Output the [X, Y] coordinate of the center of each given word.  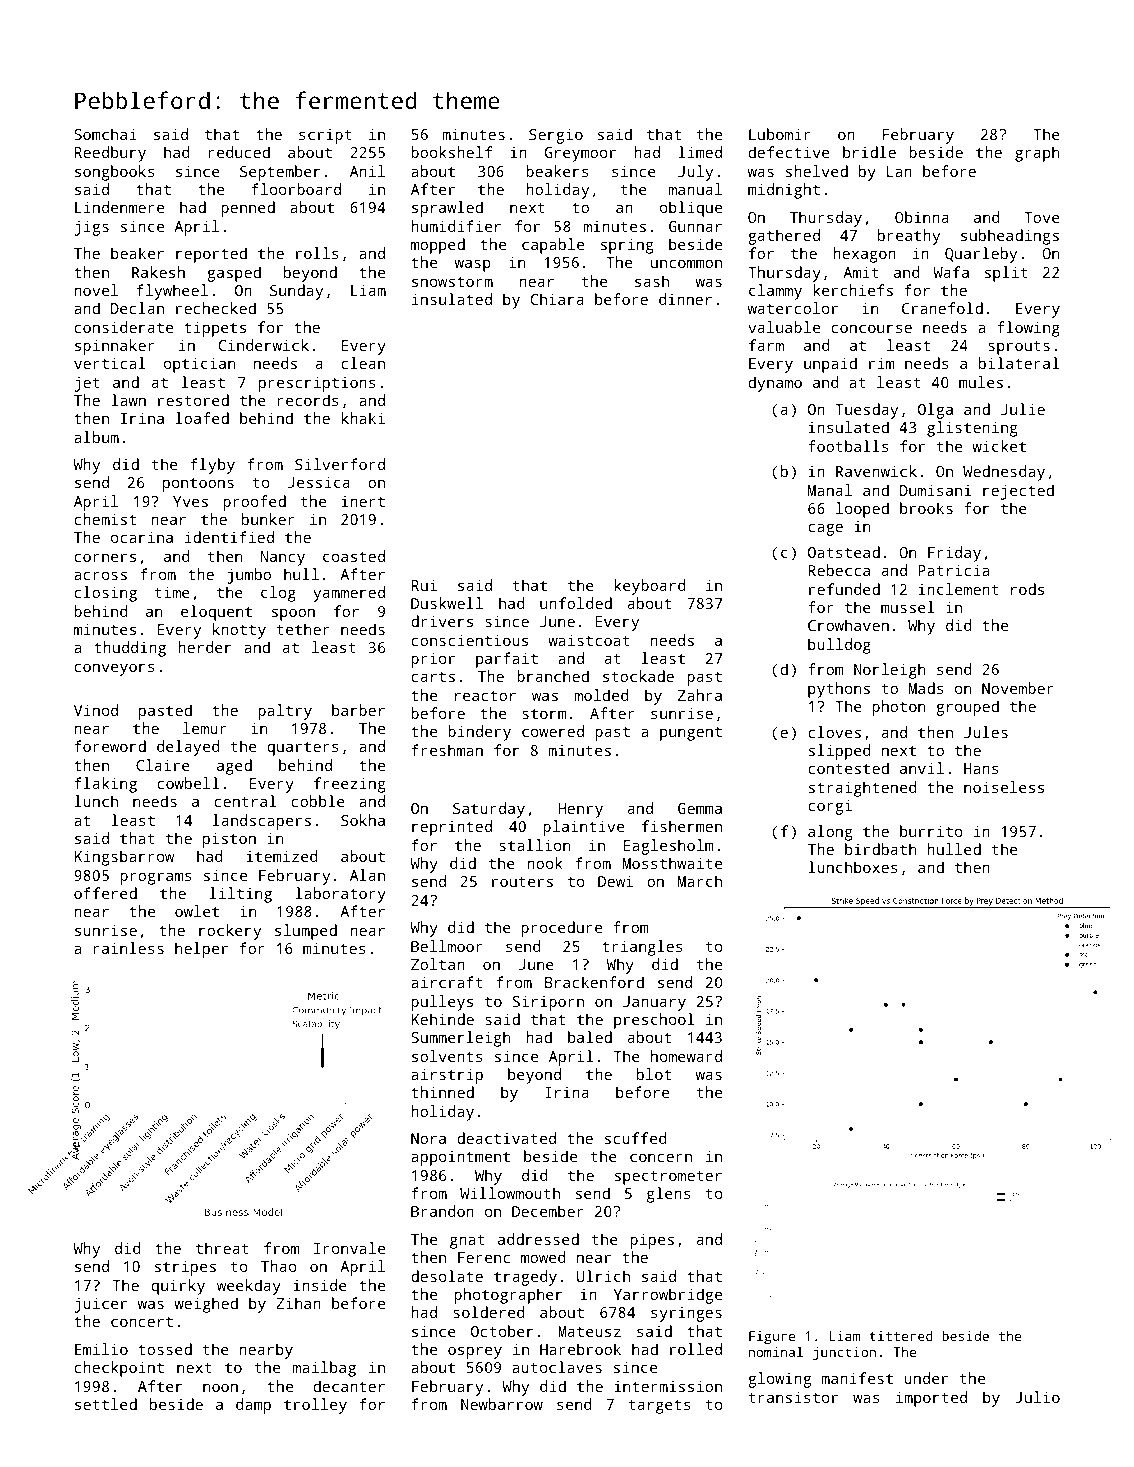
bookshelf [451, 152]
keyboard [650, 587]
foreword [110, 746]
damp [253, 1406]
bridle [869, 152]
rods [1027, 589]
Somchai [105, 134]
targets [660, 1406]
